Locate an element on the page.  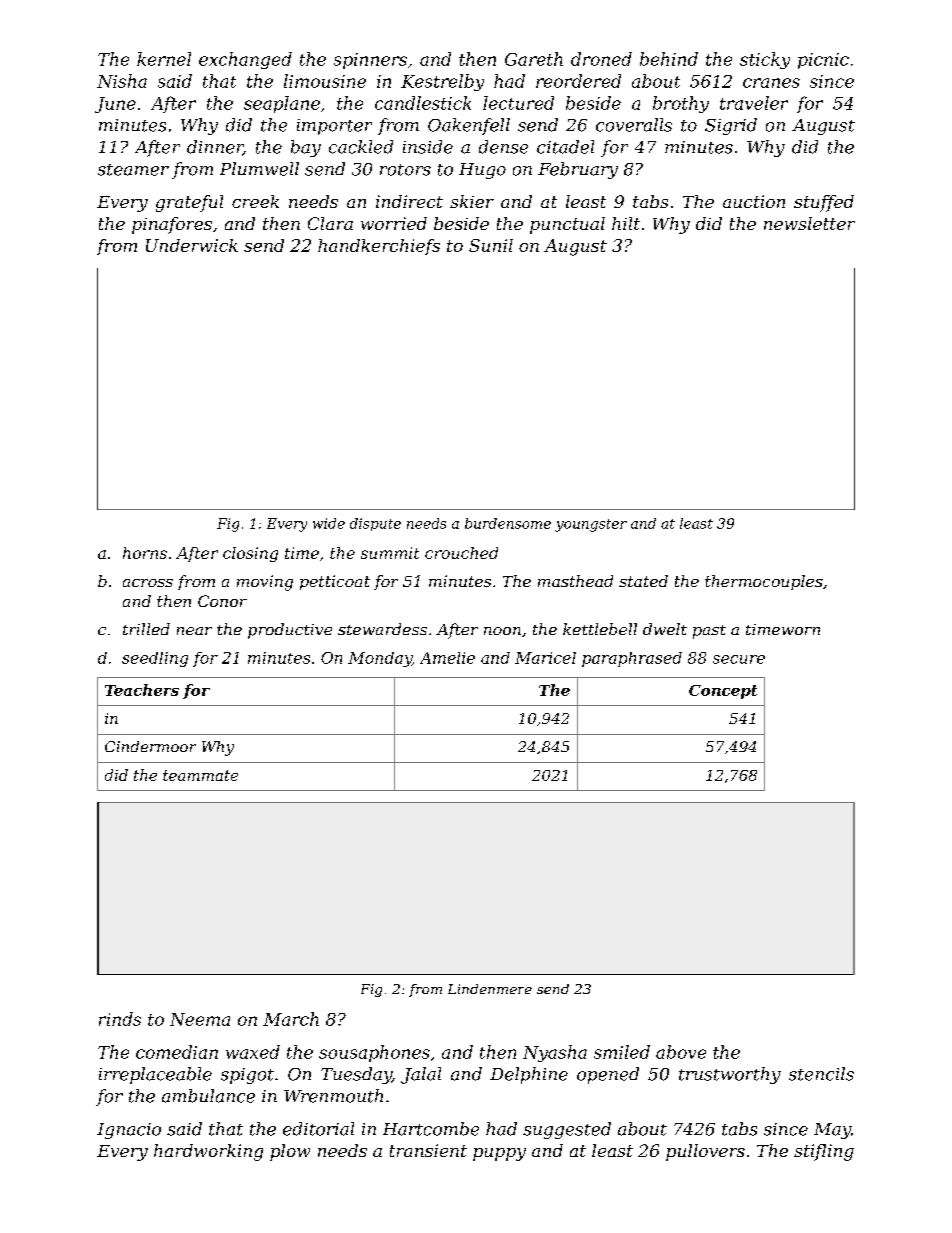
punctual is located at coordinates (567, 225).
